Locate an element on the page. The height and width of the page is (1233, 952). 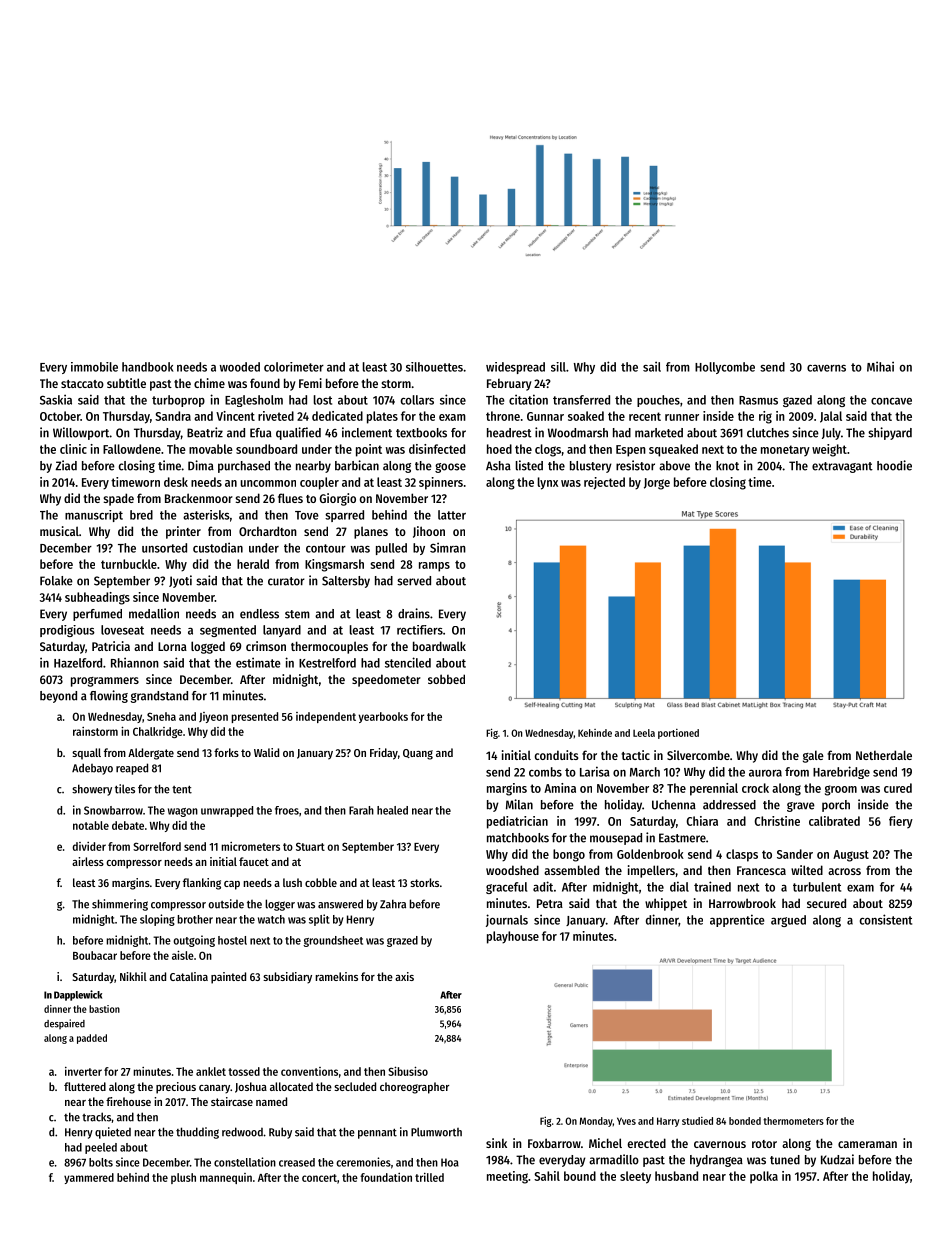
ramps is located at coordinates (434, 567).
